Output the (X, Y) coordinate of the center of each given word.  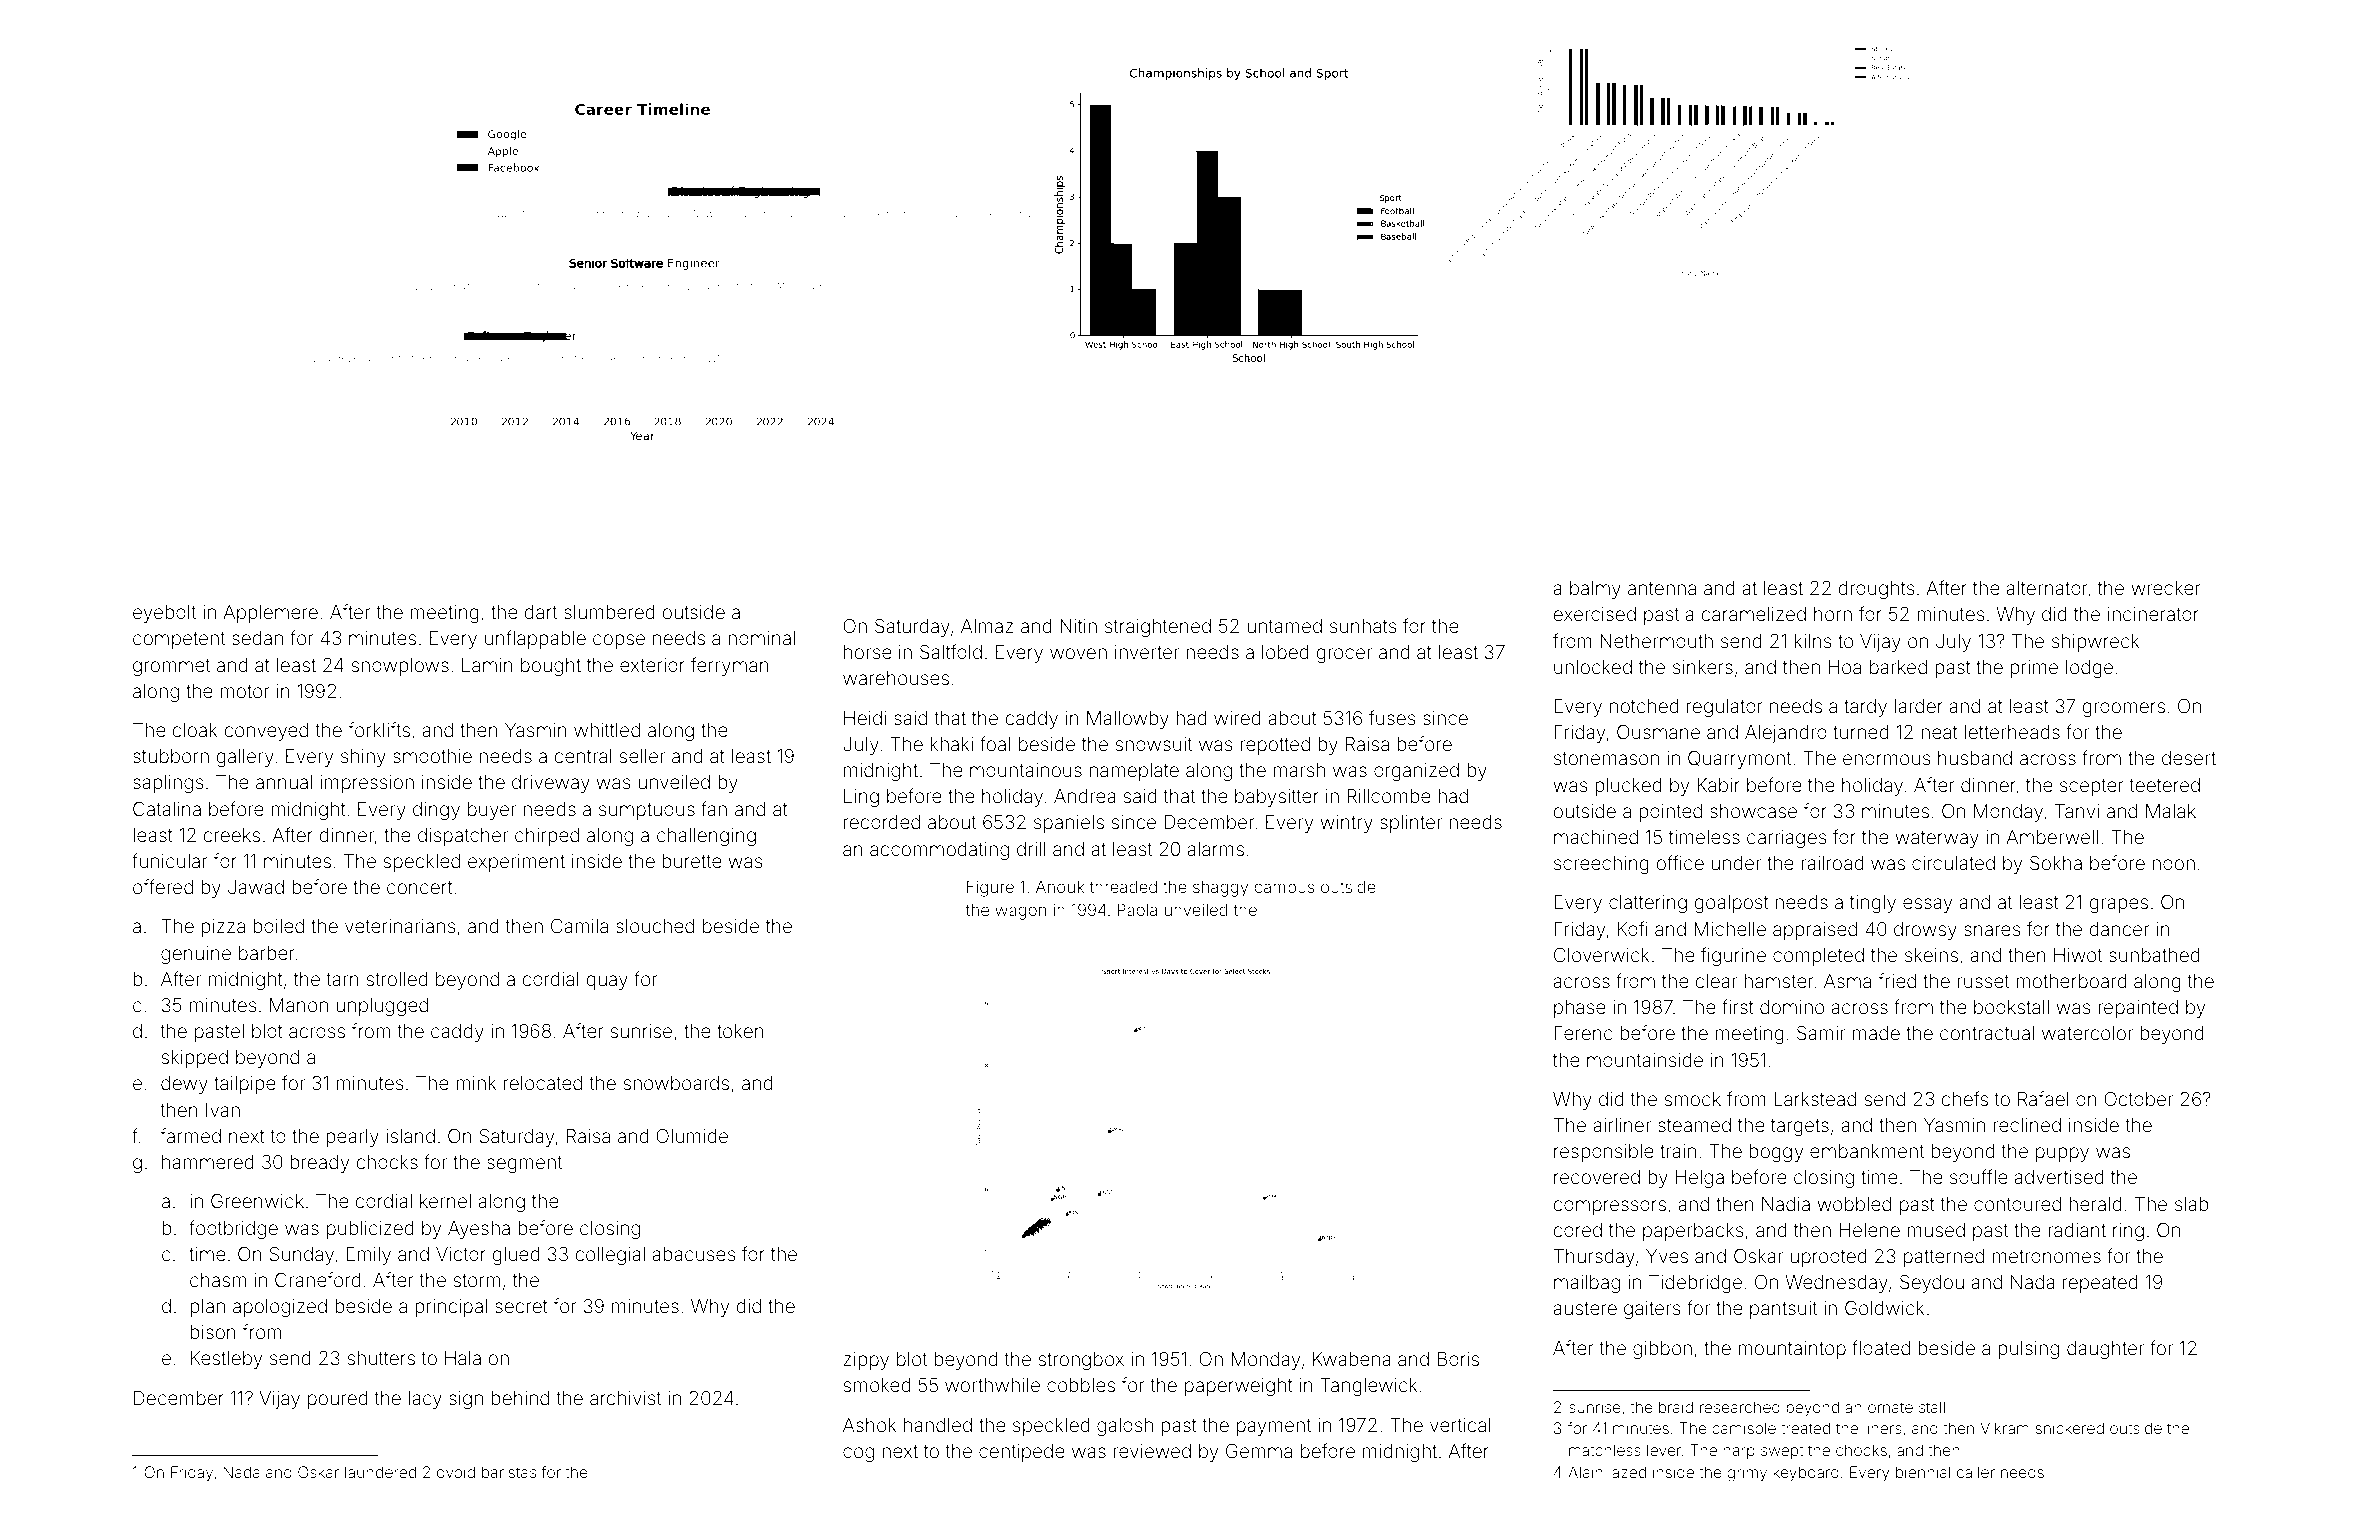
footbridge (233, 1229)
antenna (1662, 588)
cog (858, 1454)
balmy (1595, 590)
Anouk (1060, 887)
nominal (761, 638)
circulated (1953, 863)
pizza (223, 928)
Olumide (692, 1136)
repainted (2138, 1009)
